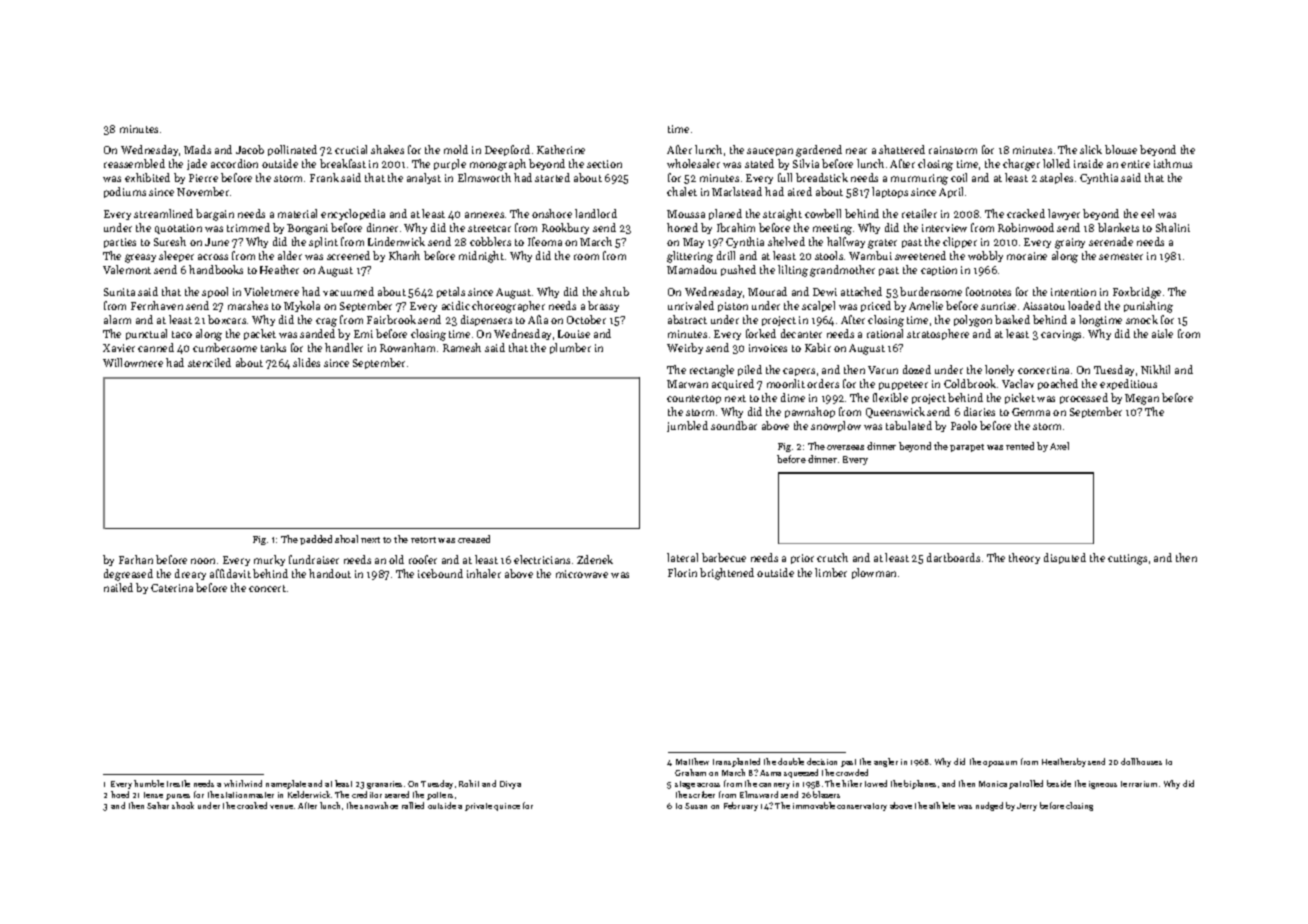  What do you see at coordinates (687, 426) in the image?
I see `jumbled` at bounding box center [687, 426].
